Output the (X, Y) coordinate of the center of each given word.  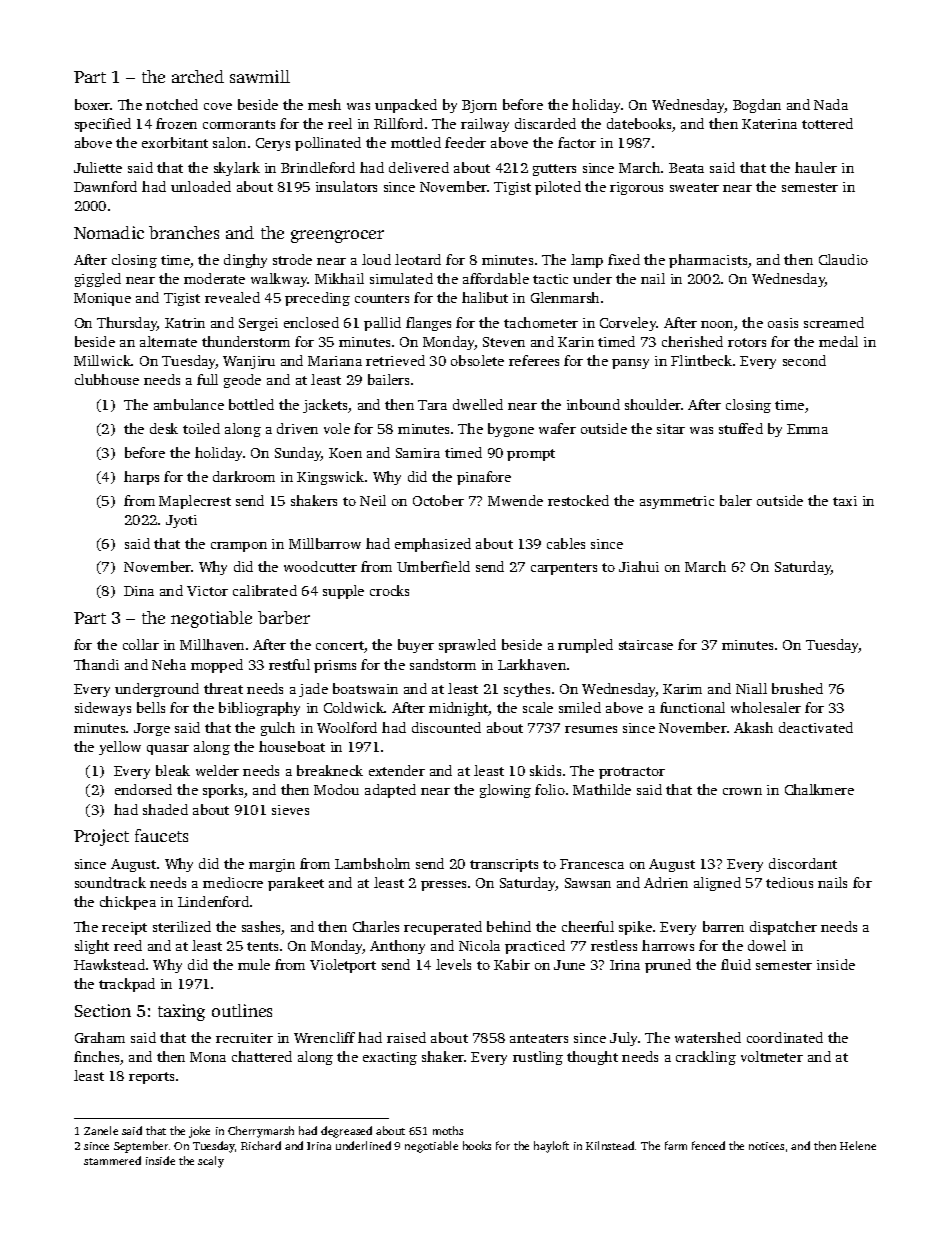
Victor (207, 591)
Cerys (273, 144)
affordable (496, 278)
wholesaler (766, 707)
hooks (477, 1145)
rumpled (585, 646)
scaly (211, 1162)
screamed (834, 322)
